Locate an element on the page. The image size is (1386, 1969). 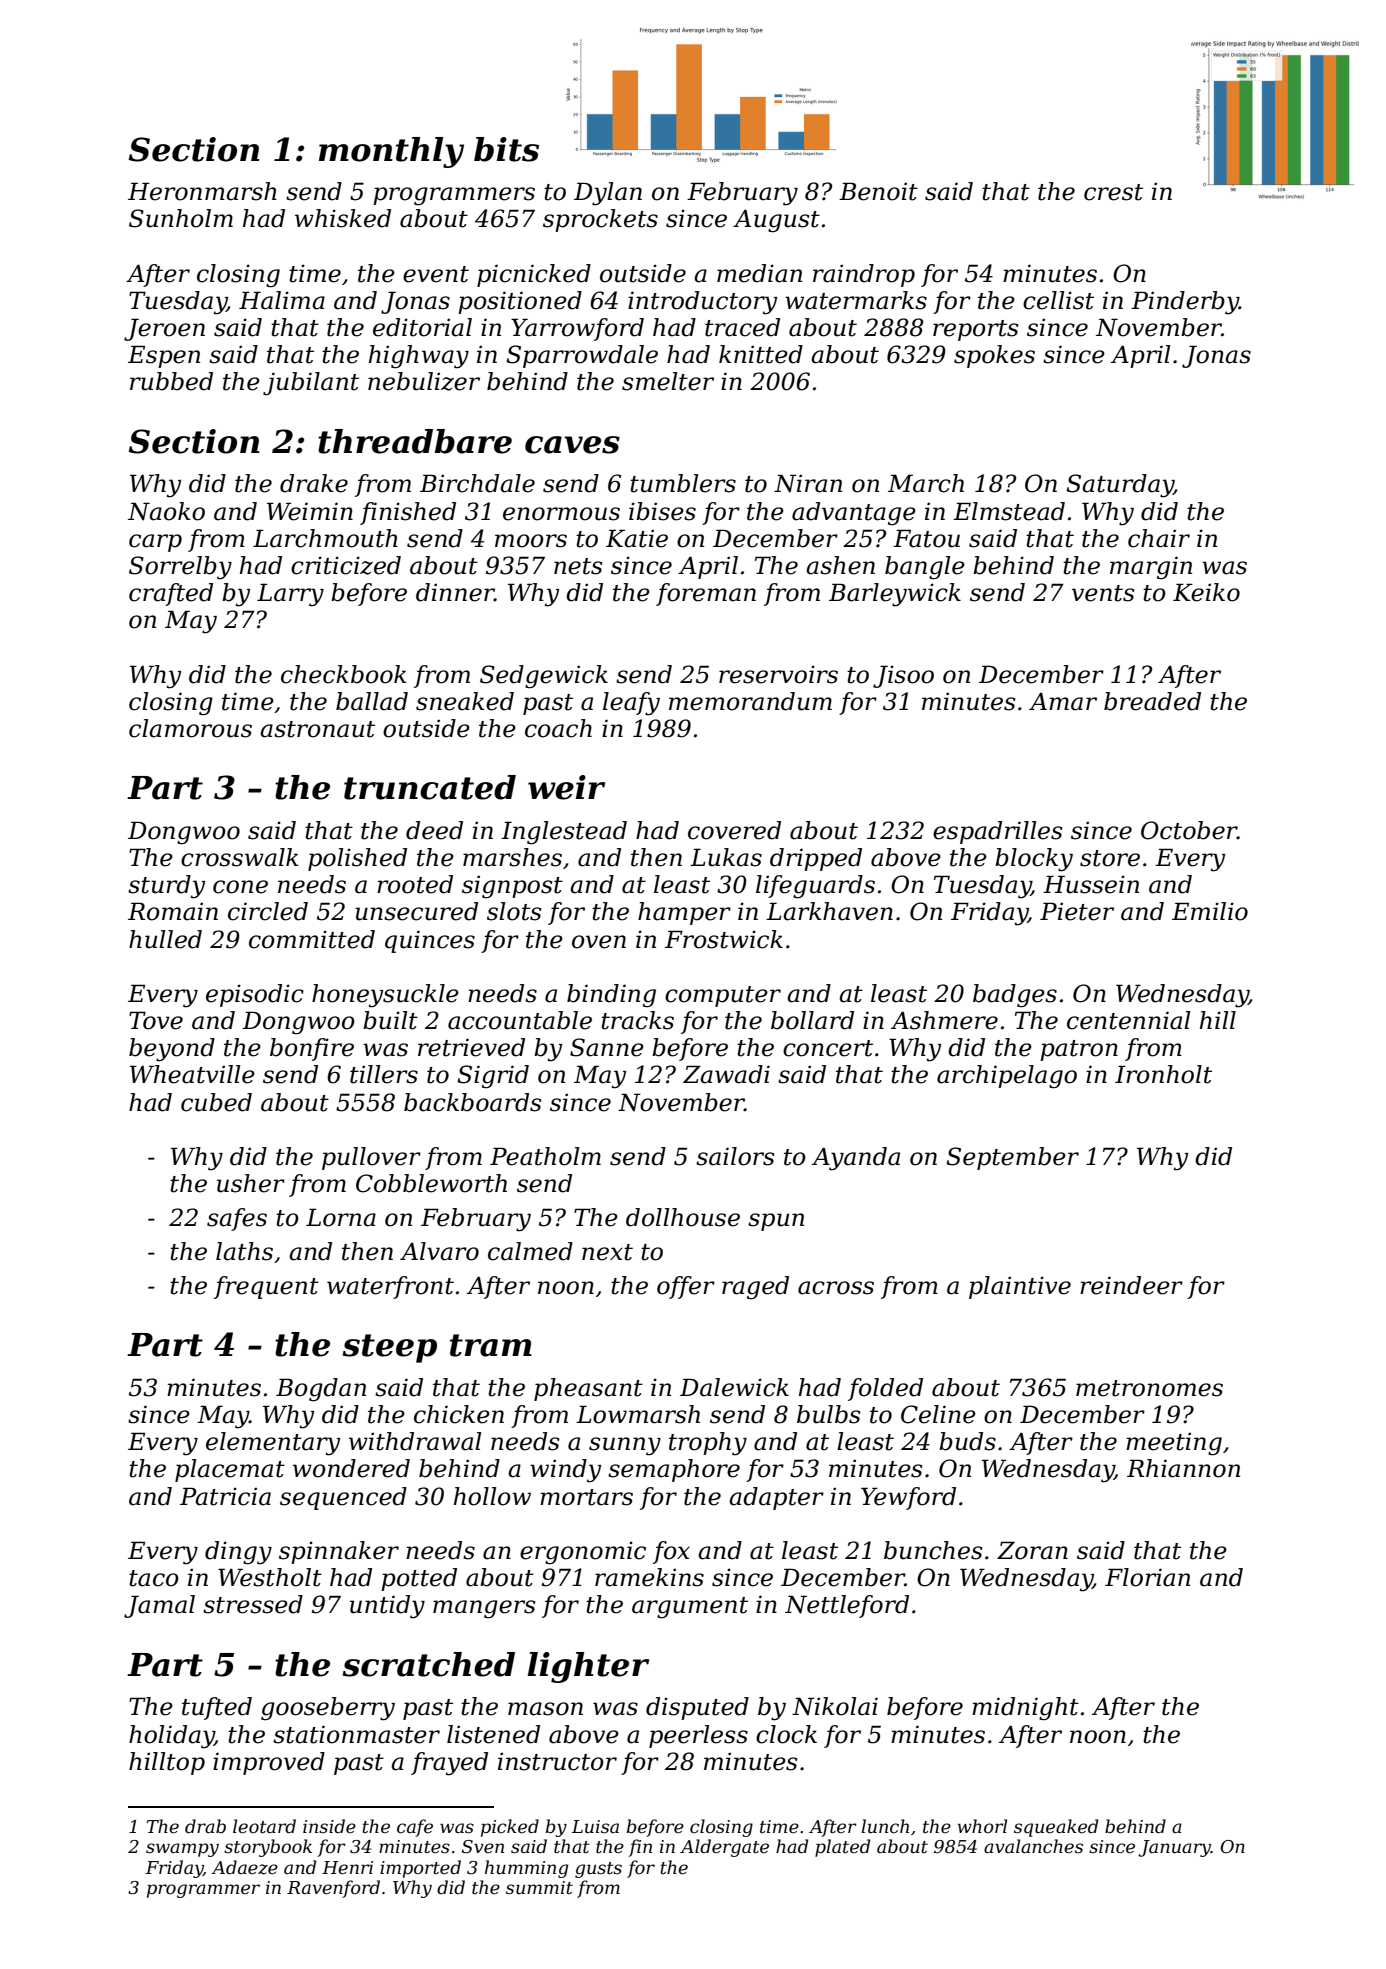
Zawadi is located at coordinates (726, 1074).
